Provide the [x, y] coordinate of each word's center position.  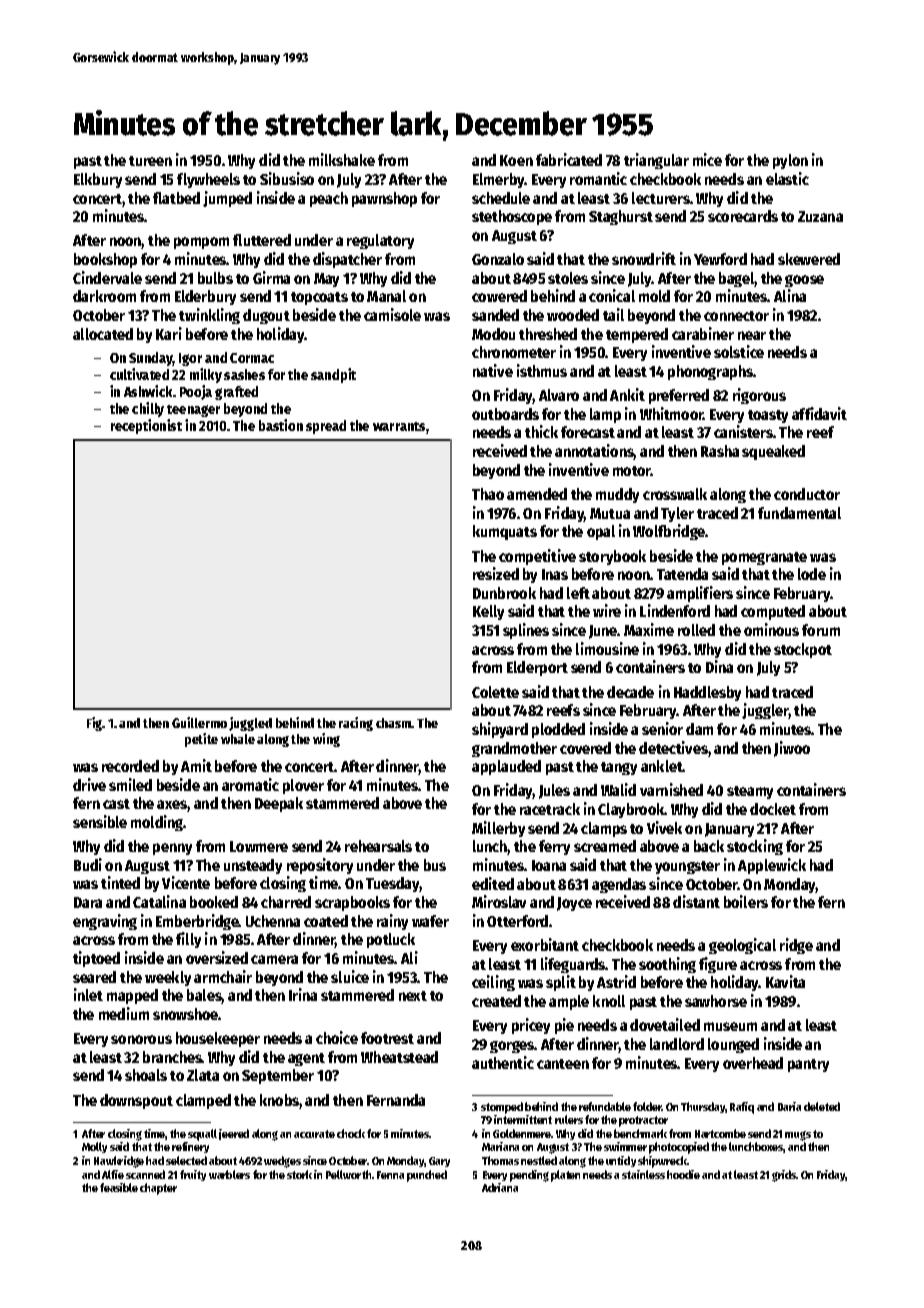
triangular [656, 161]
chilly [148, 409]
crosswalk [675, 494]
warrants [399, 426]
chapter [158, 1189]
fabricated [569, 159]
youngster [687, 867]
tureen [150, 161]
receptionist [146, 426]
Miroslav [499, 901]
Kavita [785, 981]
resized [496, 573]
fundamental [799, 513]
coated [326, 921]
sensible [100, 821]
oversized [217, 957]
